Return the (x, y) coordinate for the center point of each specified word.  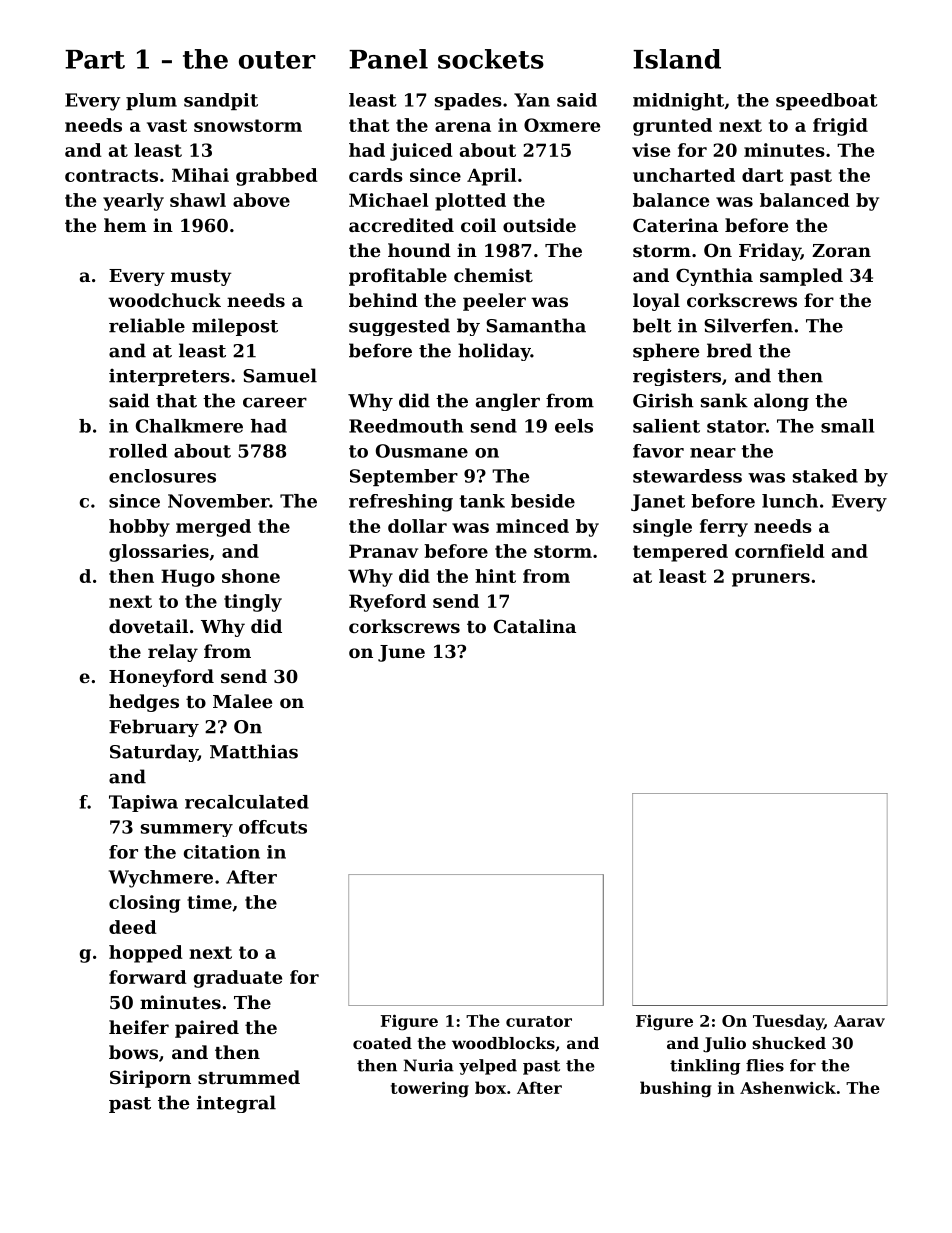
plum (151, 101)
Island (677, 59)
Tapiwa (143, 803)
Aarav (859, 1021)
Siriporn (150, 1079)
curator (539, 1021)
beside (543, 501)
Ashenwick (788, 1087)
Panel (388, 59)
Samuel (280, 375)
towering (430, 1089)
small (847, 426)
